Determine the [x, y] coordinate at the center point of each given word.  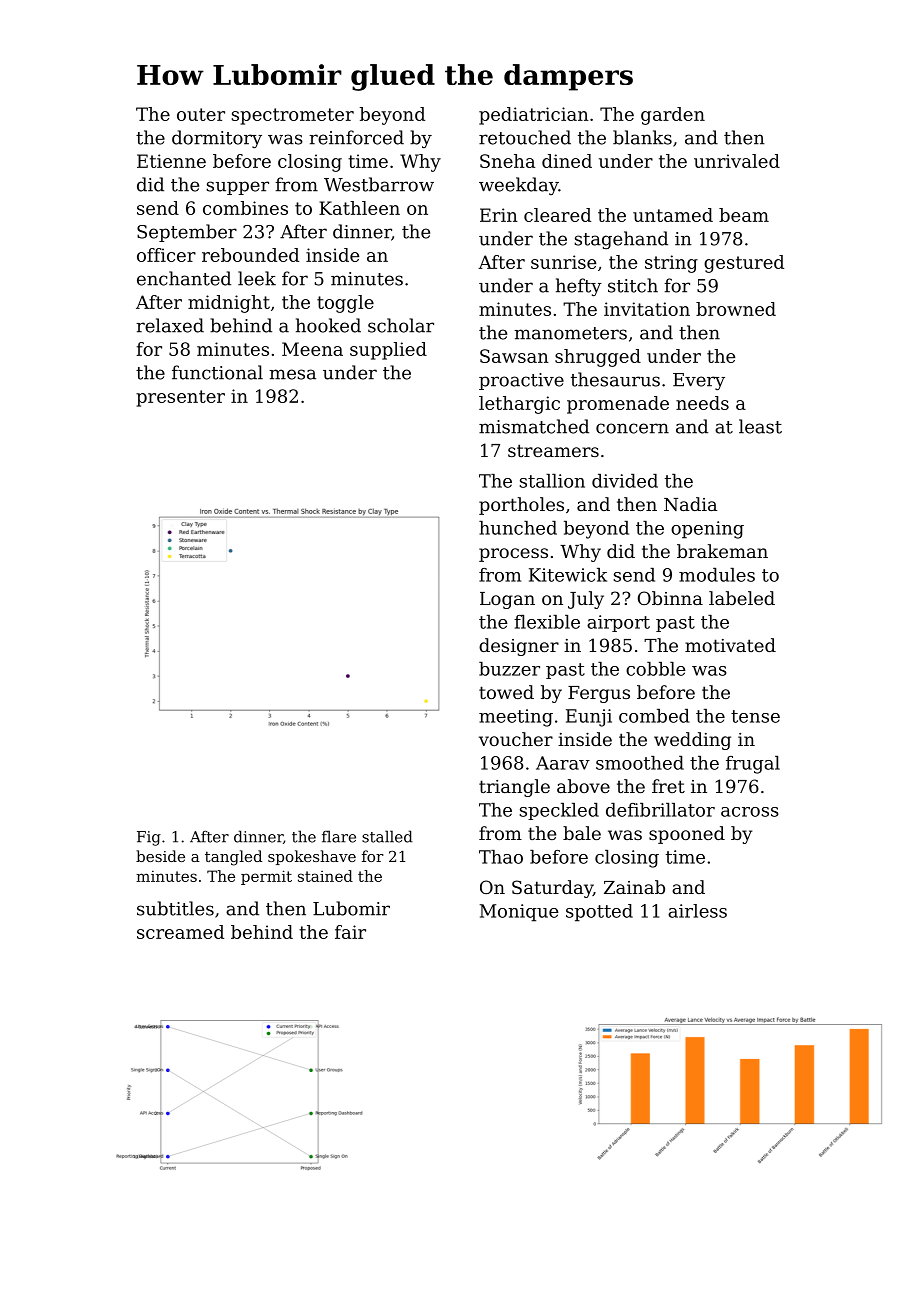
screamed [180, 932]
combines [245, 208]
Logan [507, 600]
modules [717, 575]
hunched [518, 528]
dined [567, 161]
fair [350, 932]
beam [744, 215]
